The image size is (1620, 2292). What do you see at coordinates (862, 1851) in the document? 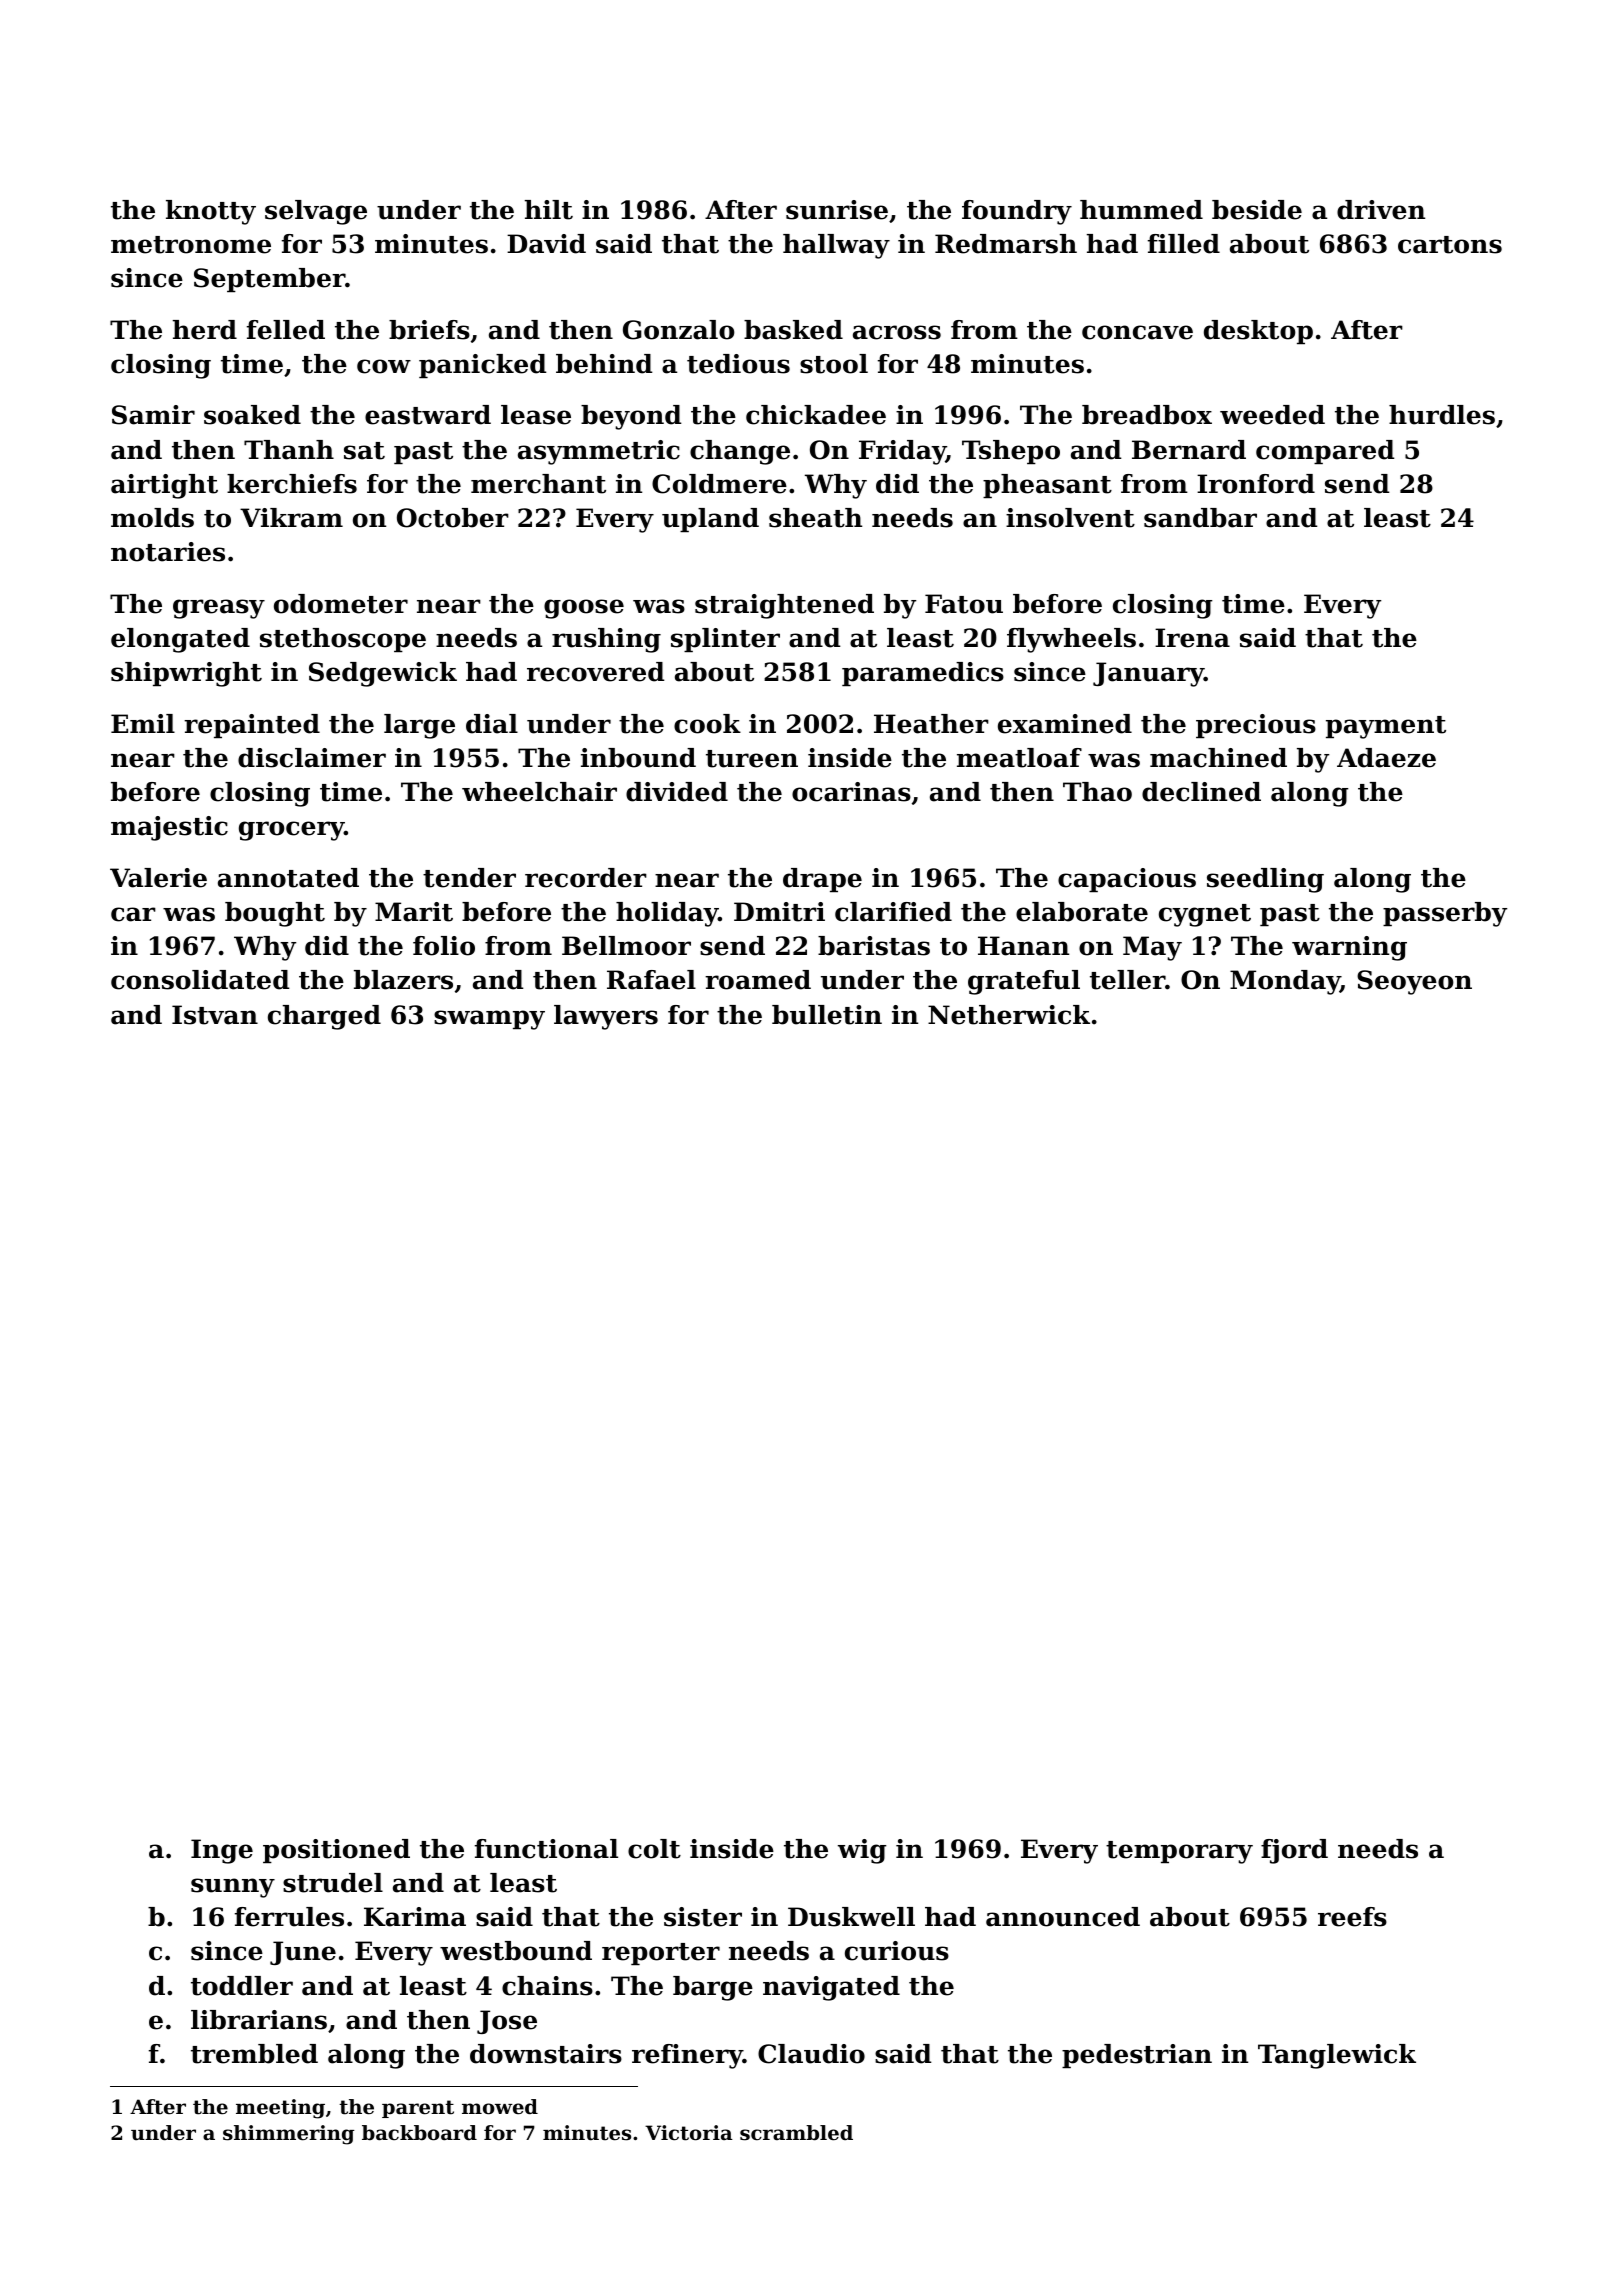
I see `wig` at bounding box center [862, 1851].
